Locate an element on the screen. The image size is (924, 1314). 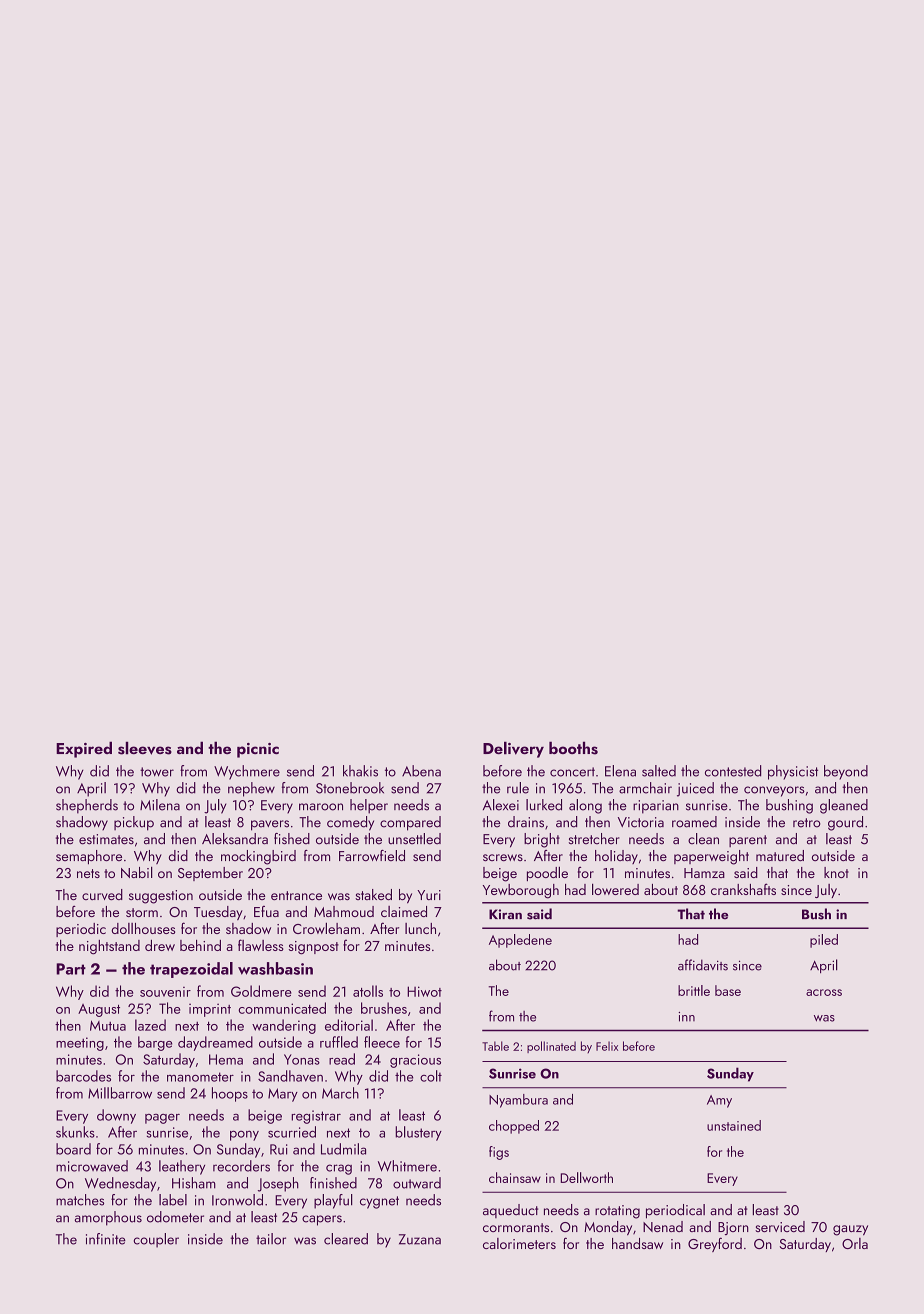
pony is located at coordinates (244, 1135).
